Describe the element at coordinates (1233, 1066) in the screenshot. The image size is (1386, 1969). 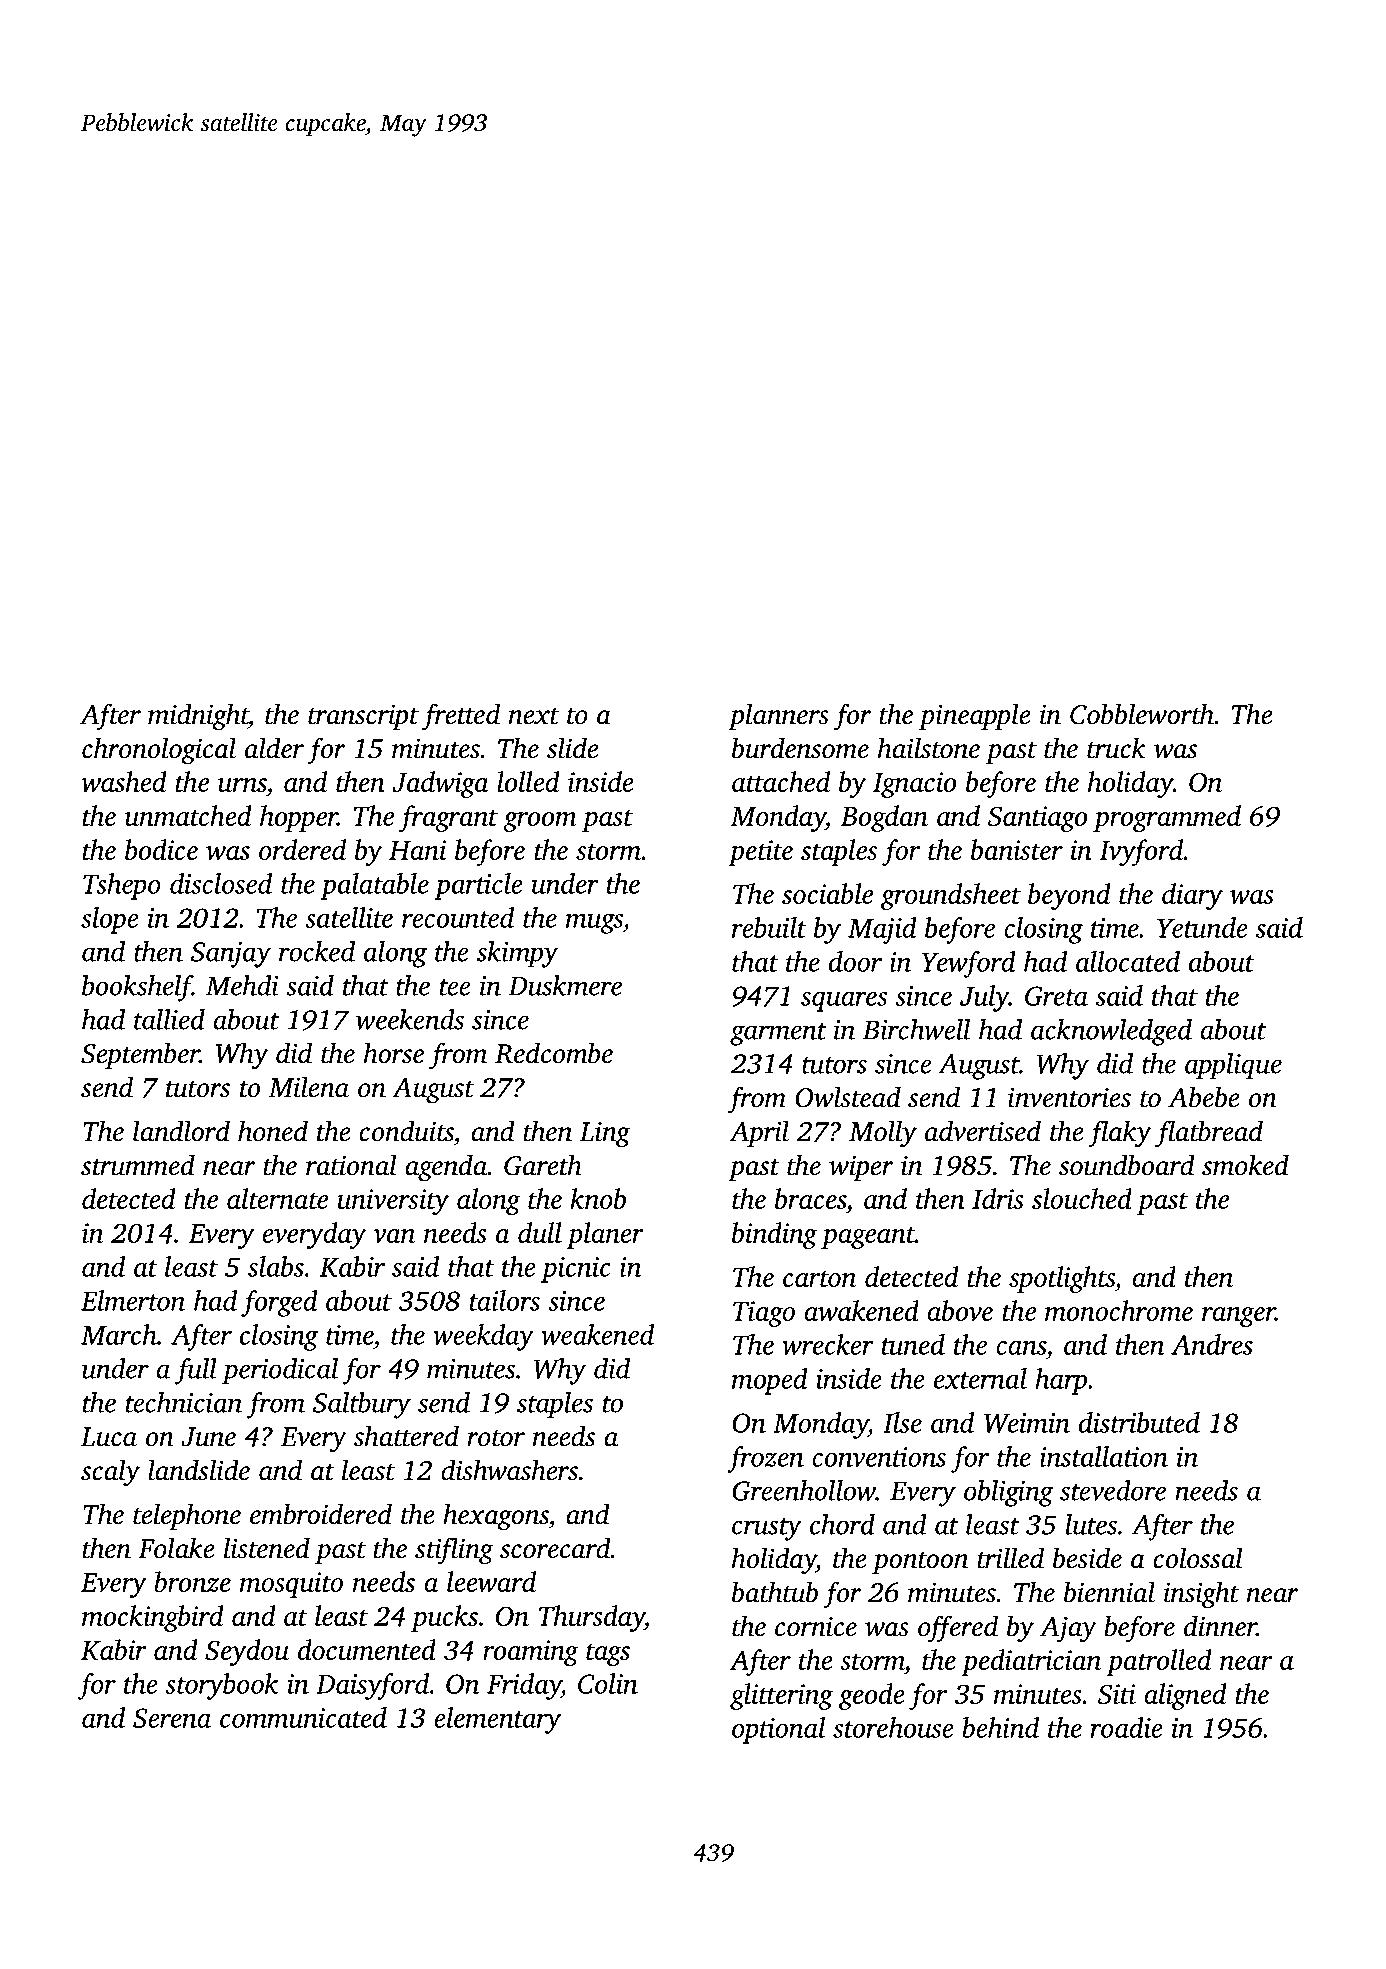
I see `applique` at that location.
